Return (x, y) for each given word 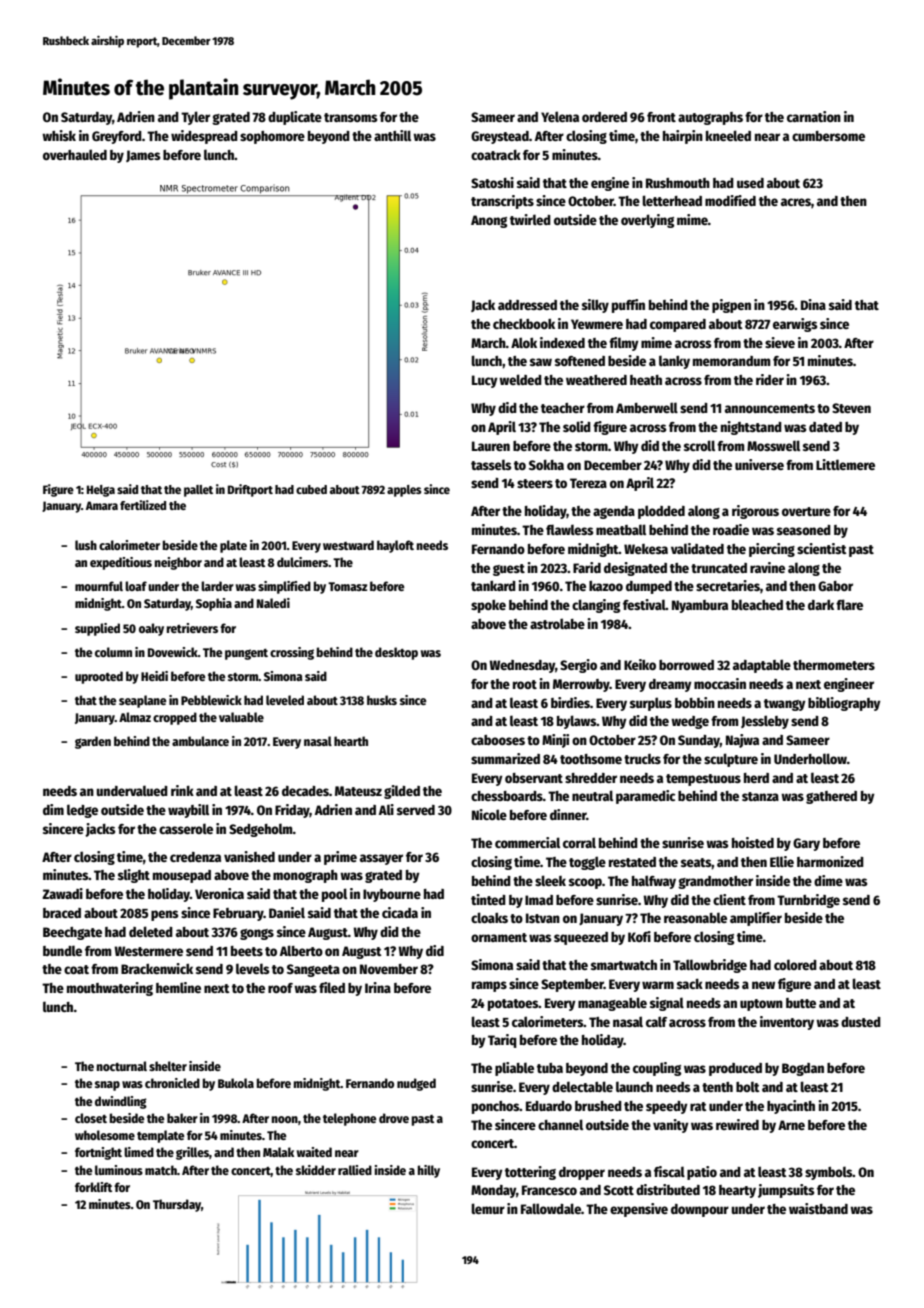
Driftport (250, 490)
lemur (488, 1208)
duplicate (295, 118)
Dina (813, 304)
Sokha (546, 465)
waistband (818, 1208)
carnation (814, 116)
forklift (93, 1187)
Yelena (560, 116)
